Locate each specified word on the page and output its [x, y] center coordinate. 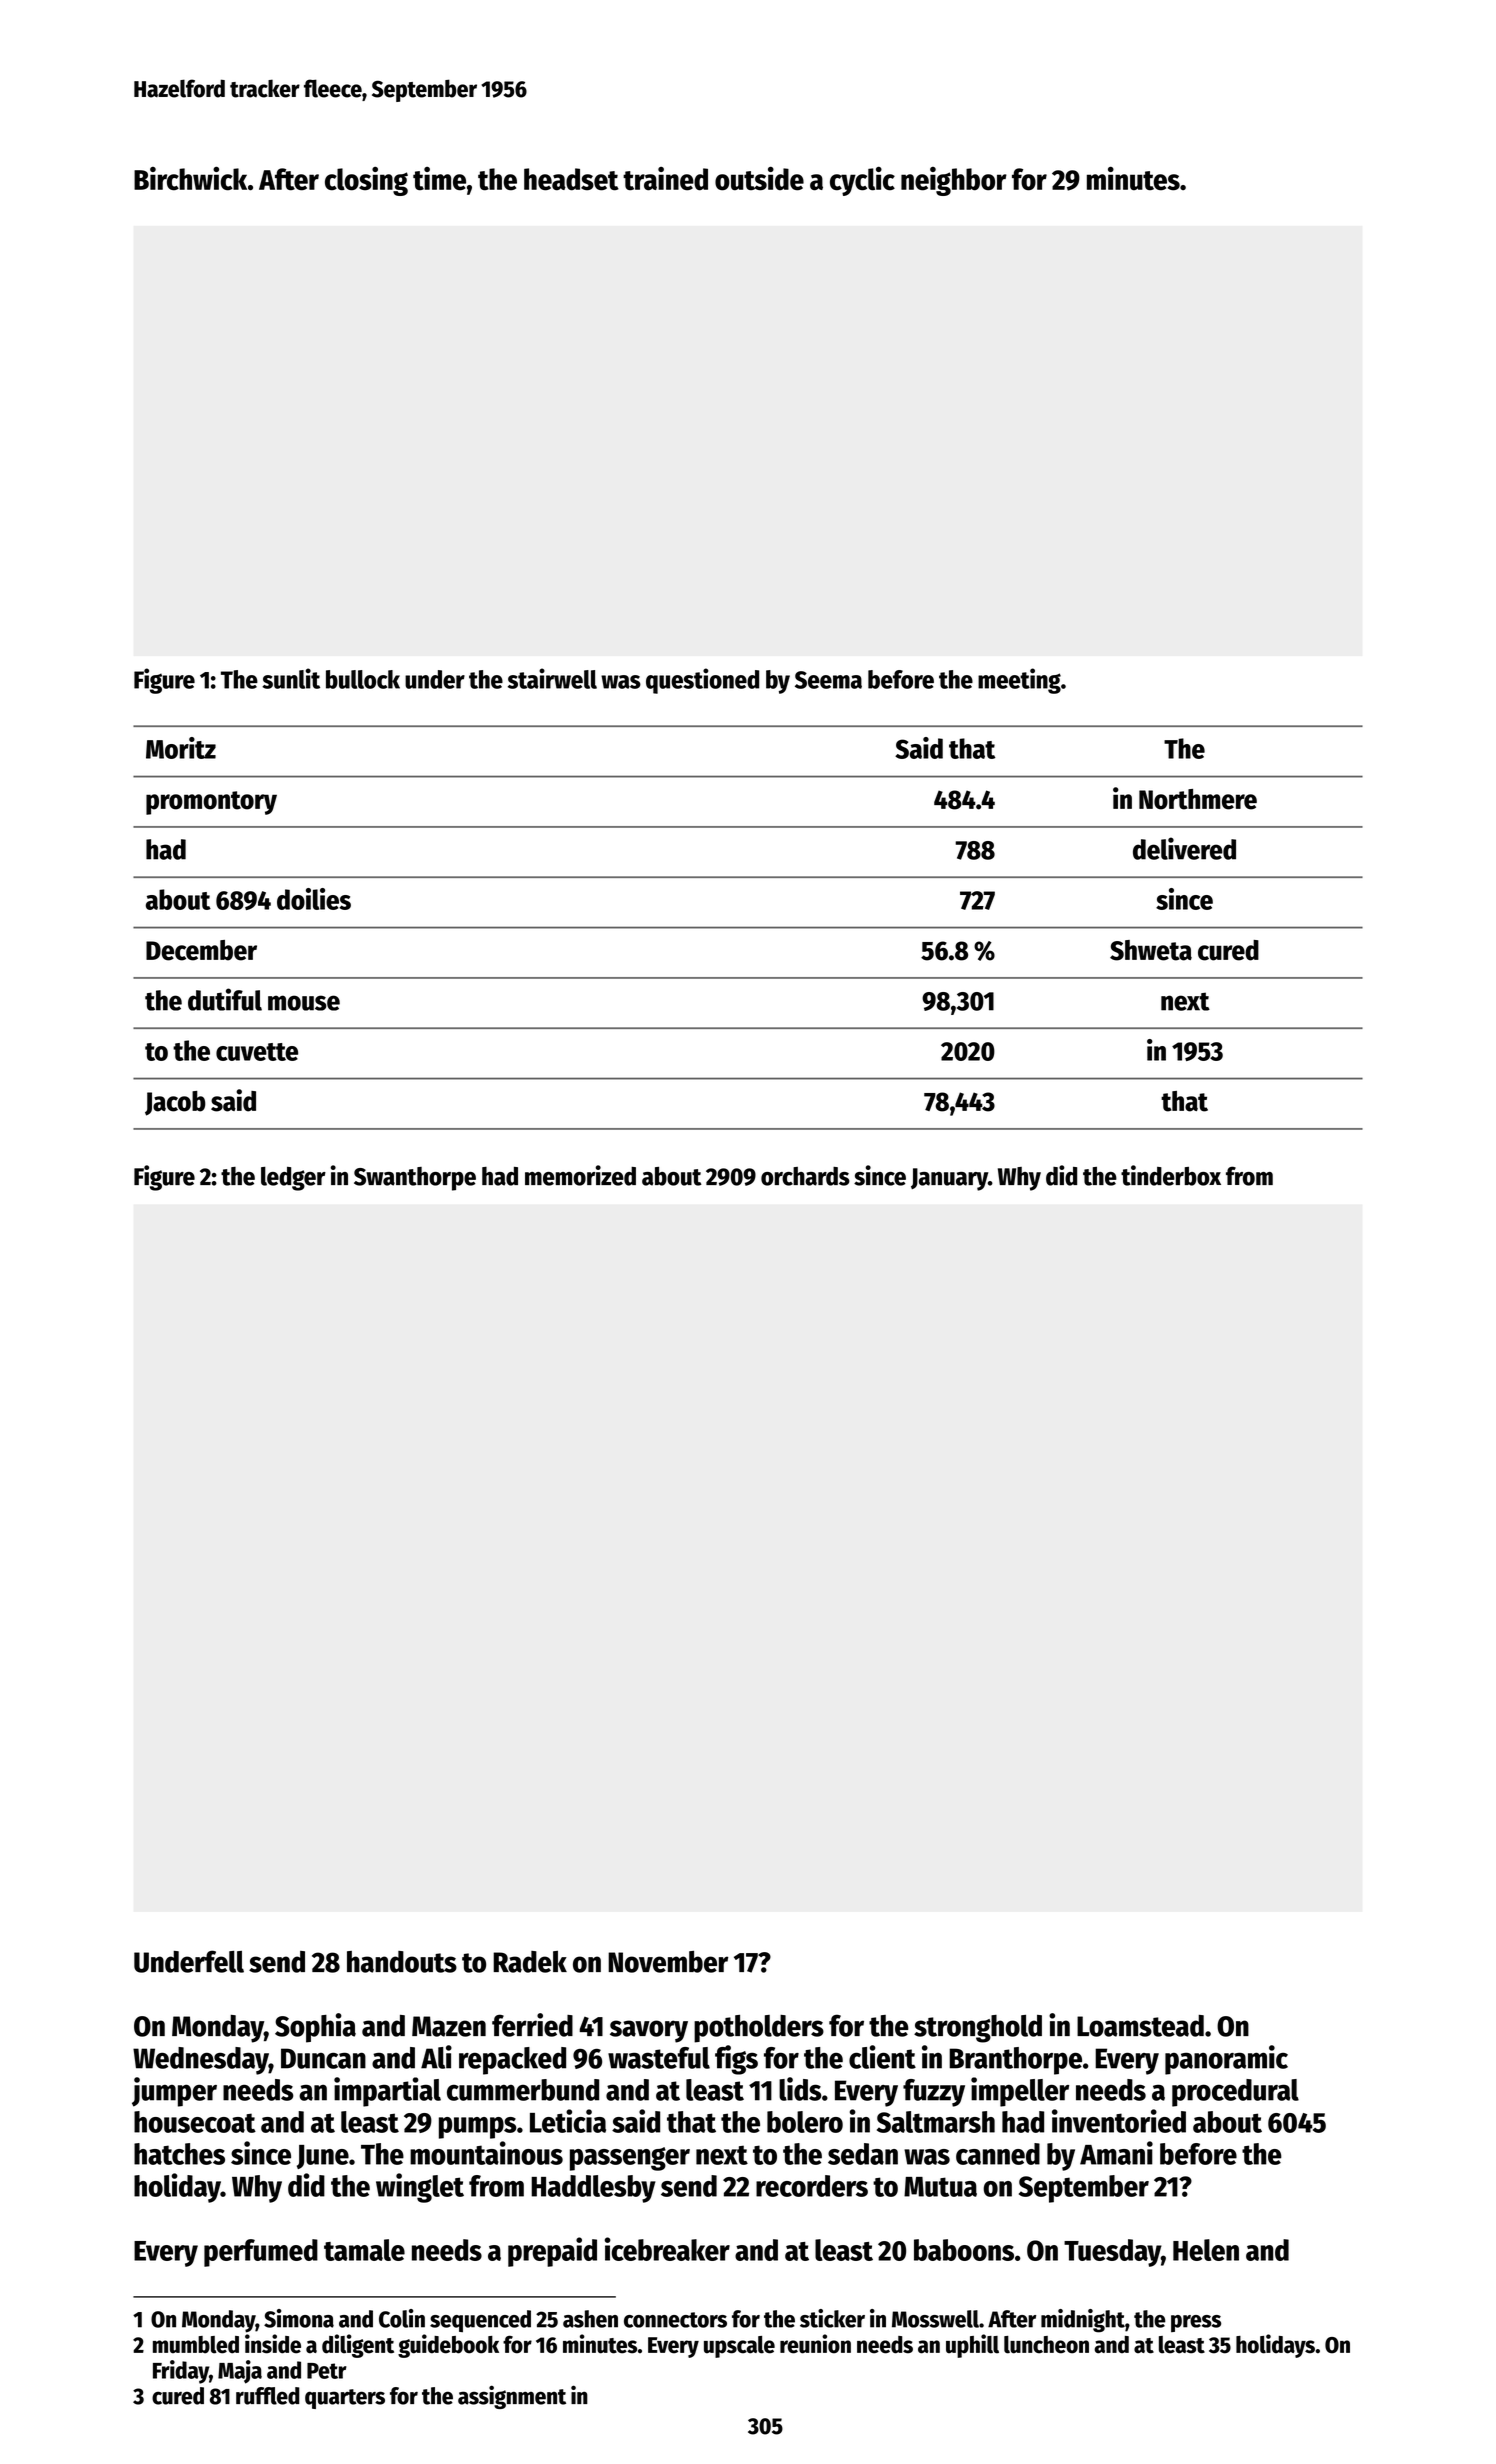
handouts [402, 1962]
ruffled [268, 2396]
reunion [815, 2344]
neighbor [954, 181]
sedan [863, 2154]
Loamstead [1140, 2026]
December [201, 950]
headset [571, 179]
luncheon [1046, 2345]
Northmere [1198, 799]
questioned [702, 681]
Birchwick [190, 178]
